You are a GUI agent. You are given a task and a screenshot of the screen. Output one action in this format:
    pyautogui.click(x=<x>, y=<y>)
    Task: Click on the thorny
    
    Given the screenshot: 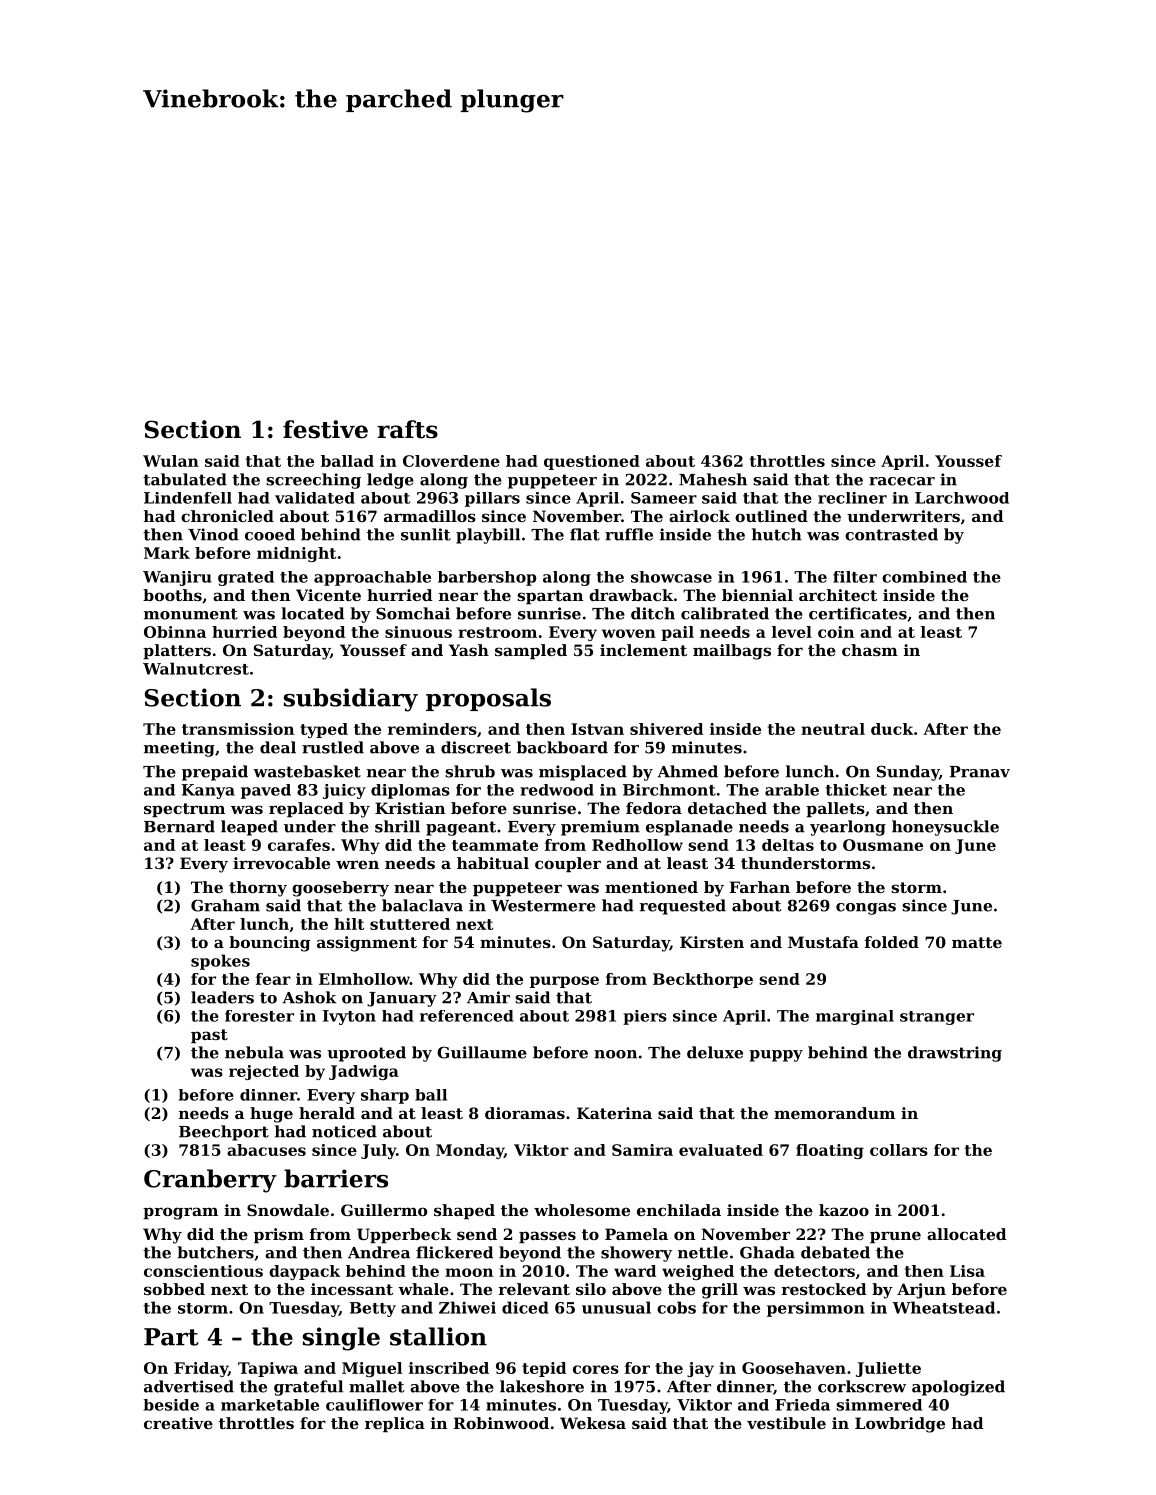 What is the action you would take?
    pyautogui.click(x=258, y=889)
